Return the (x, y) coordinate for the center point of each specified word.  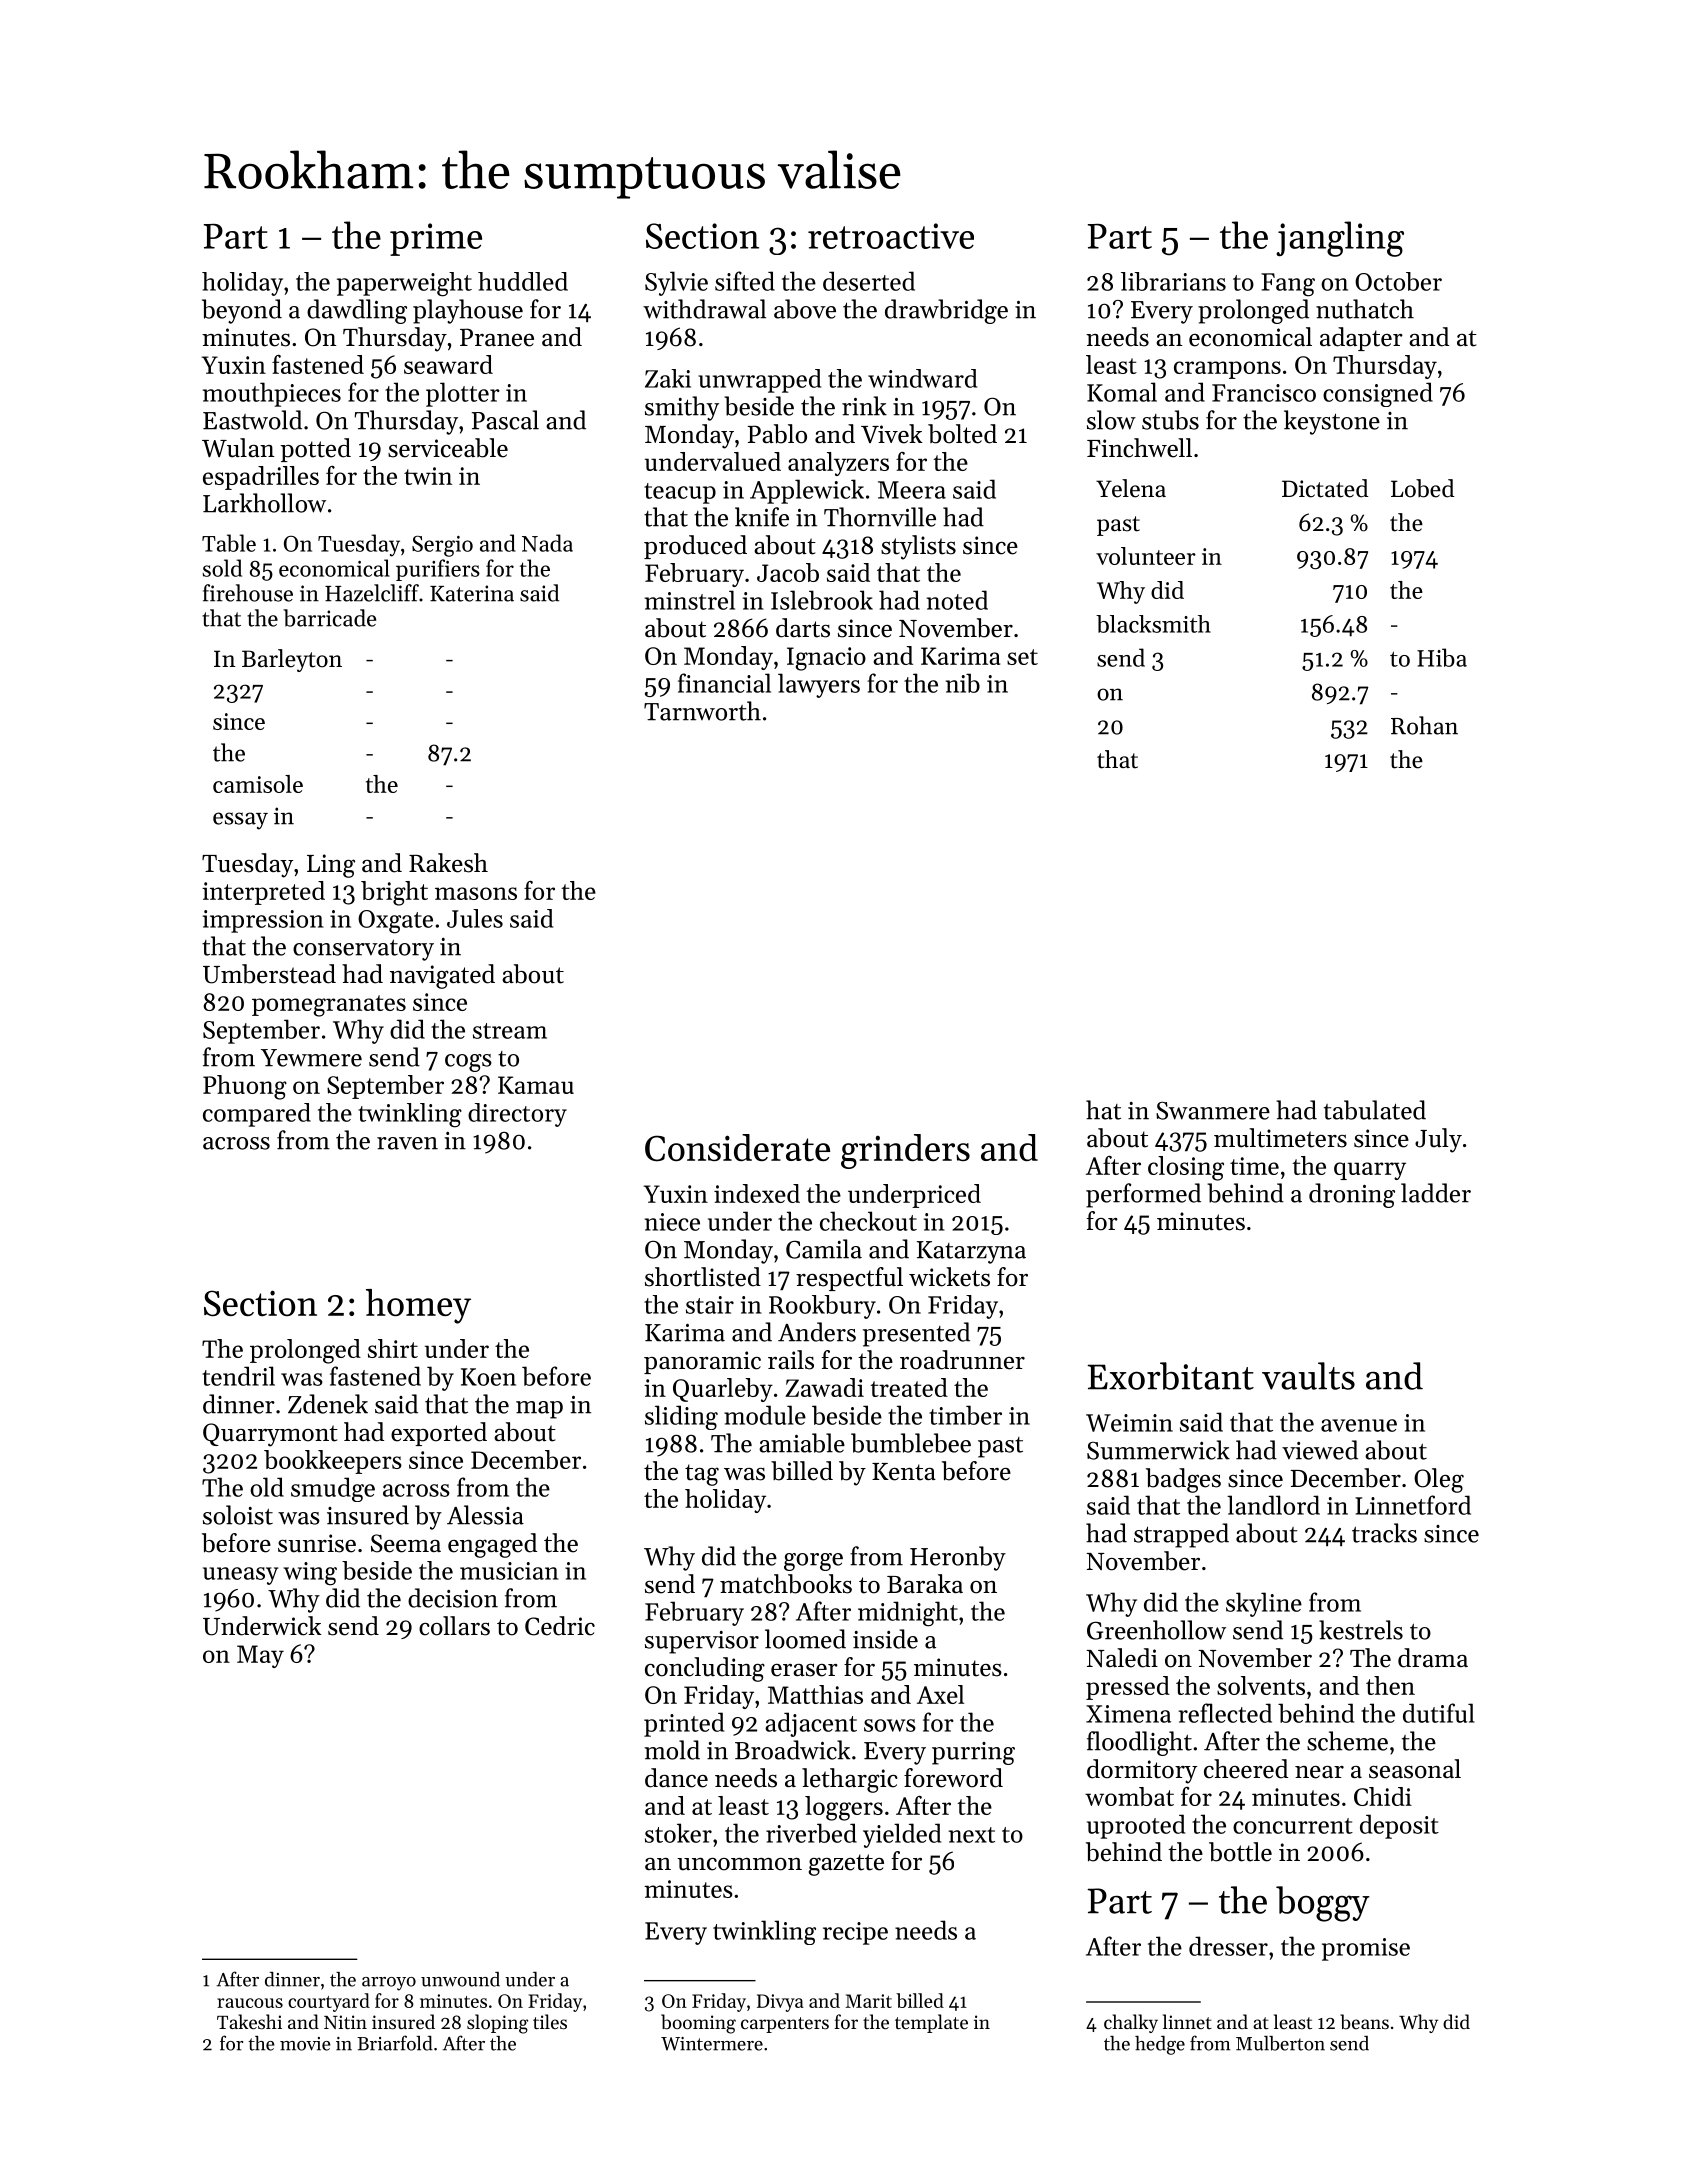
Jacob (788, 572)
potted (315, 450)
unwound (460, 1979)
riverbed (811, 1833)
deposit (1399, 1826)
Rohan (1424, 725)
